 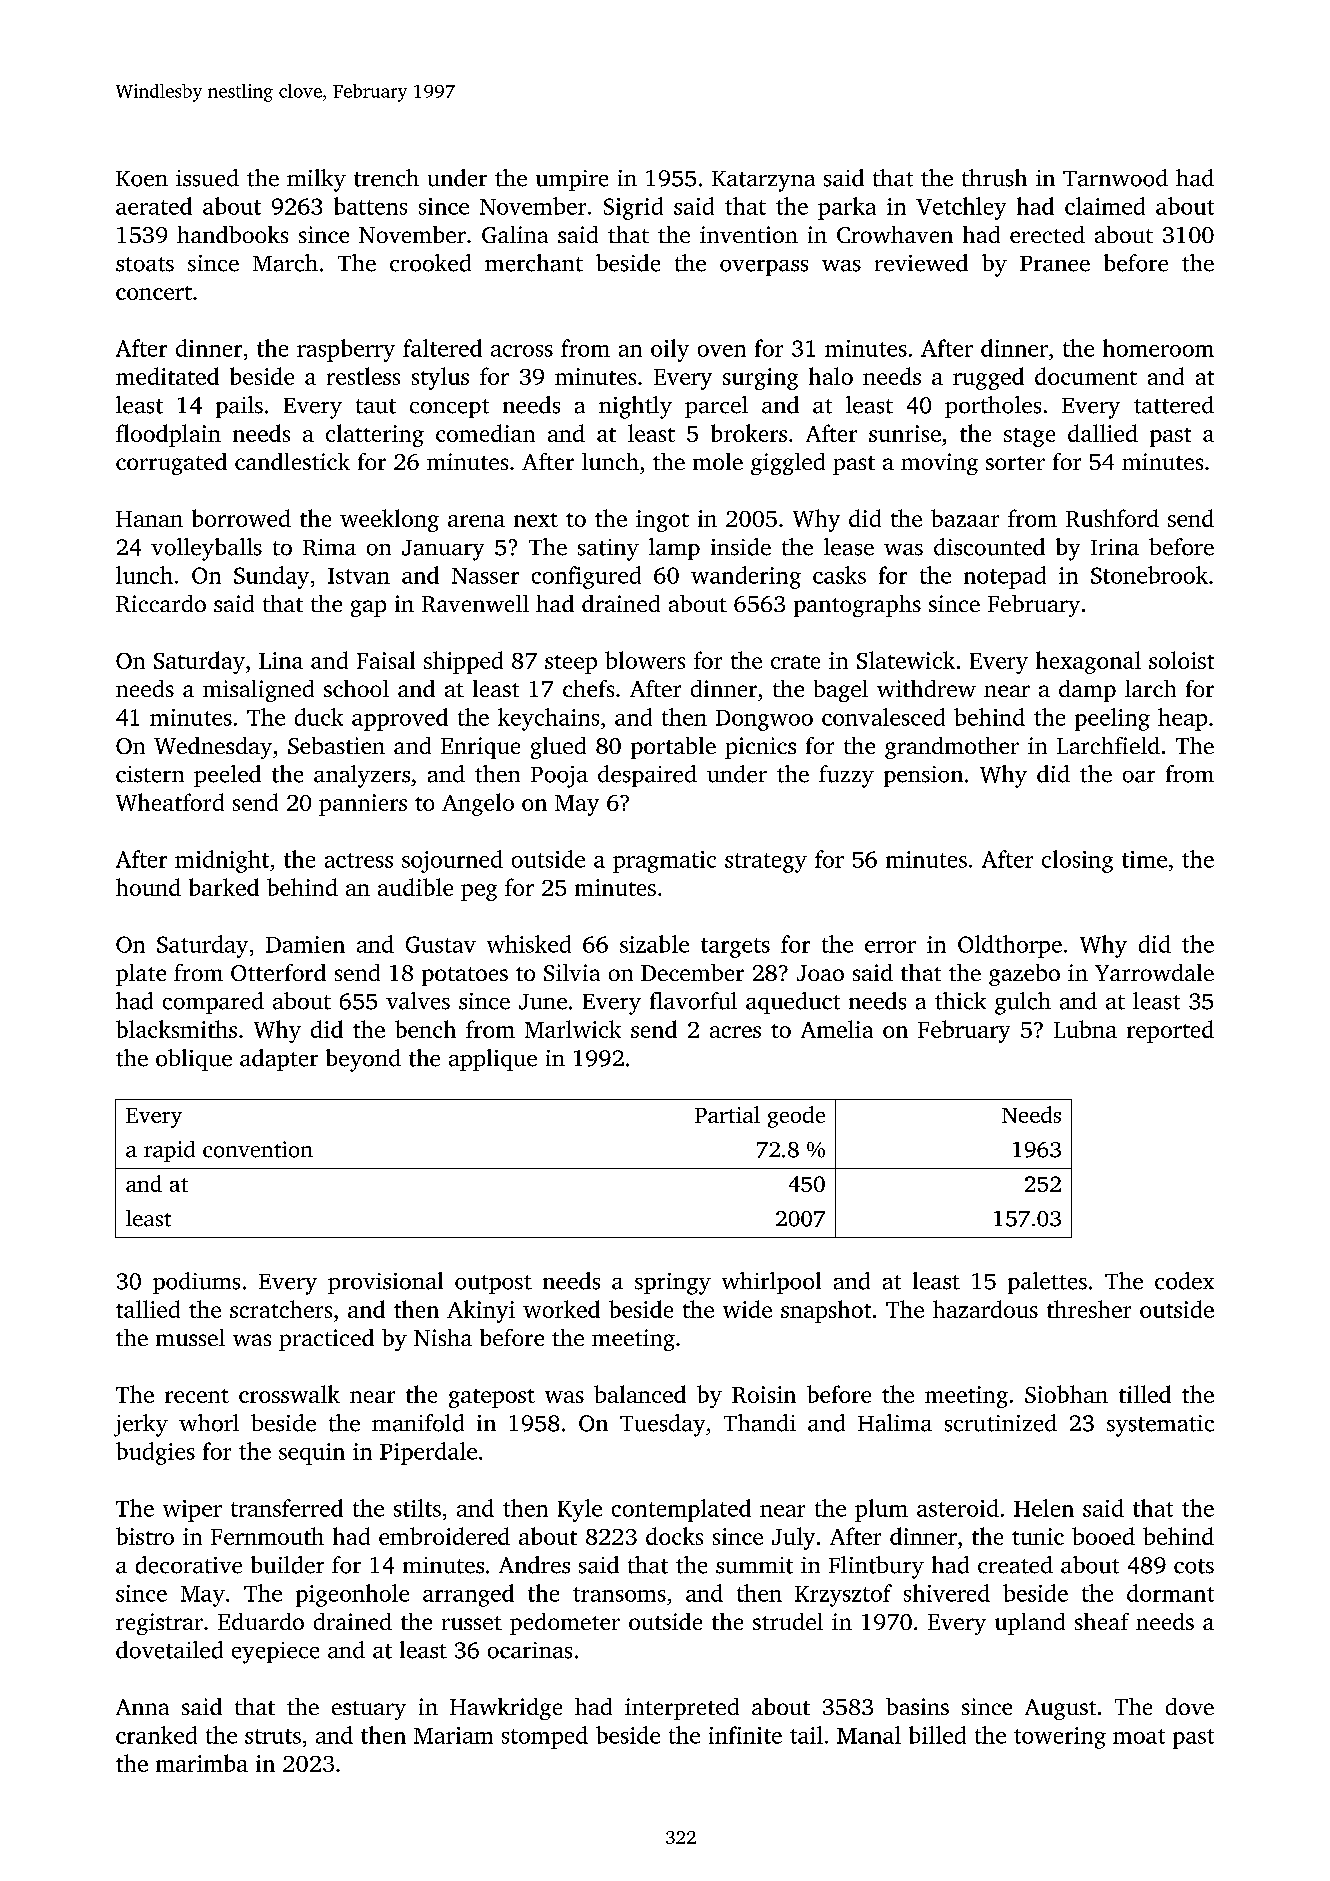 I want to click on registrar, so click(x=159, y=1624).
